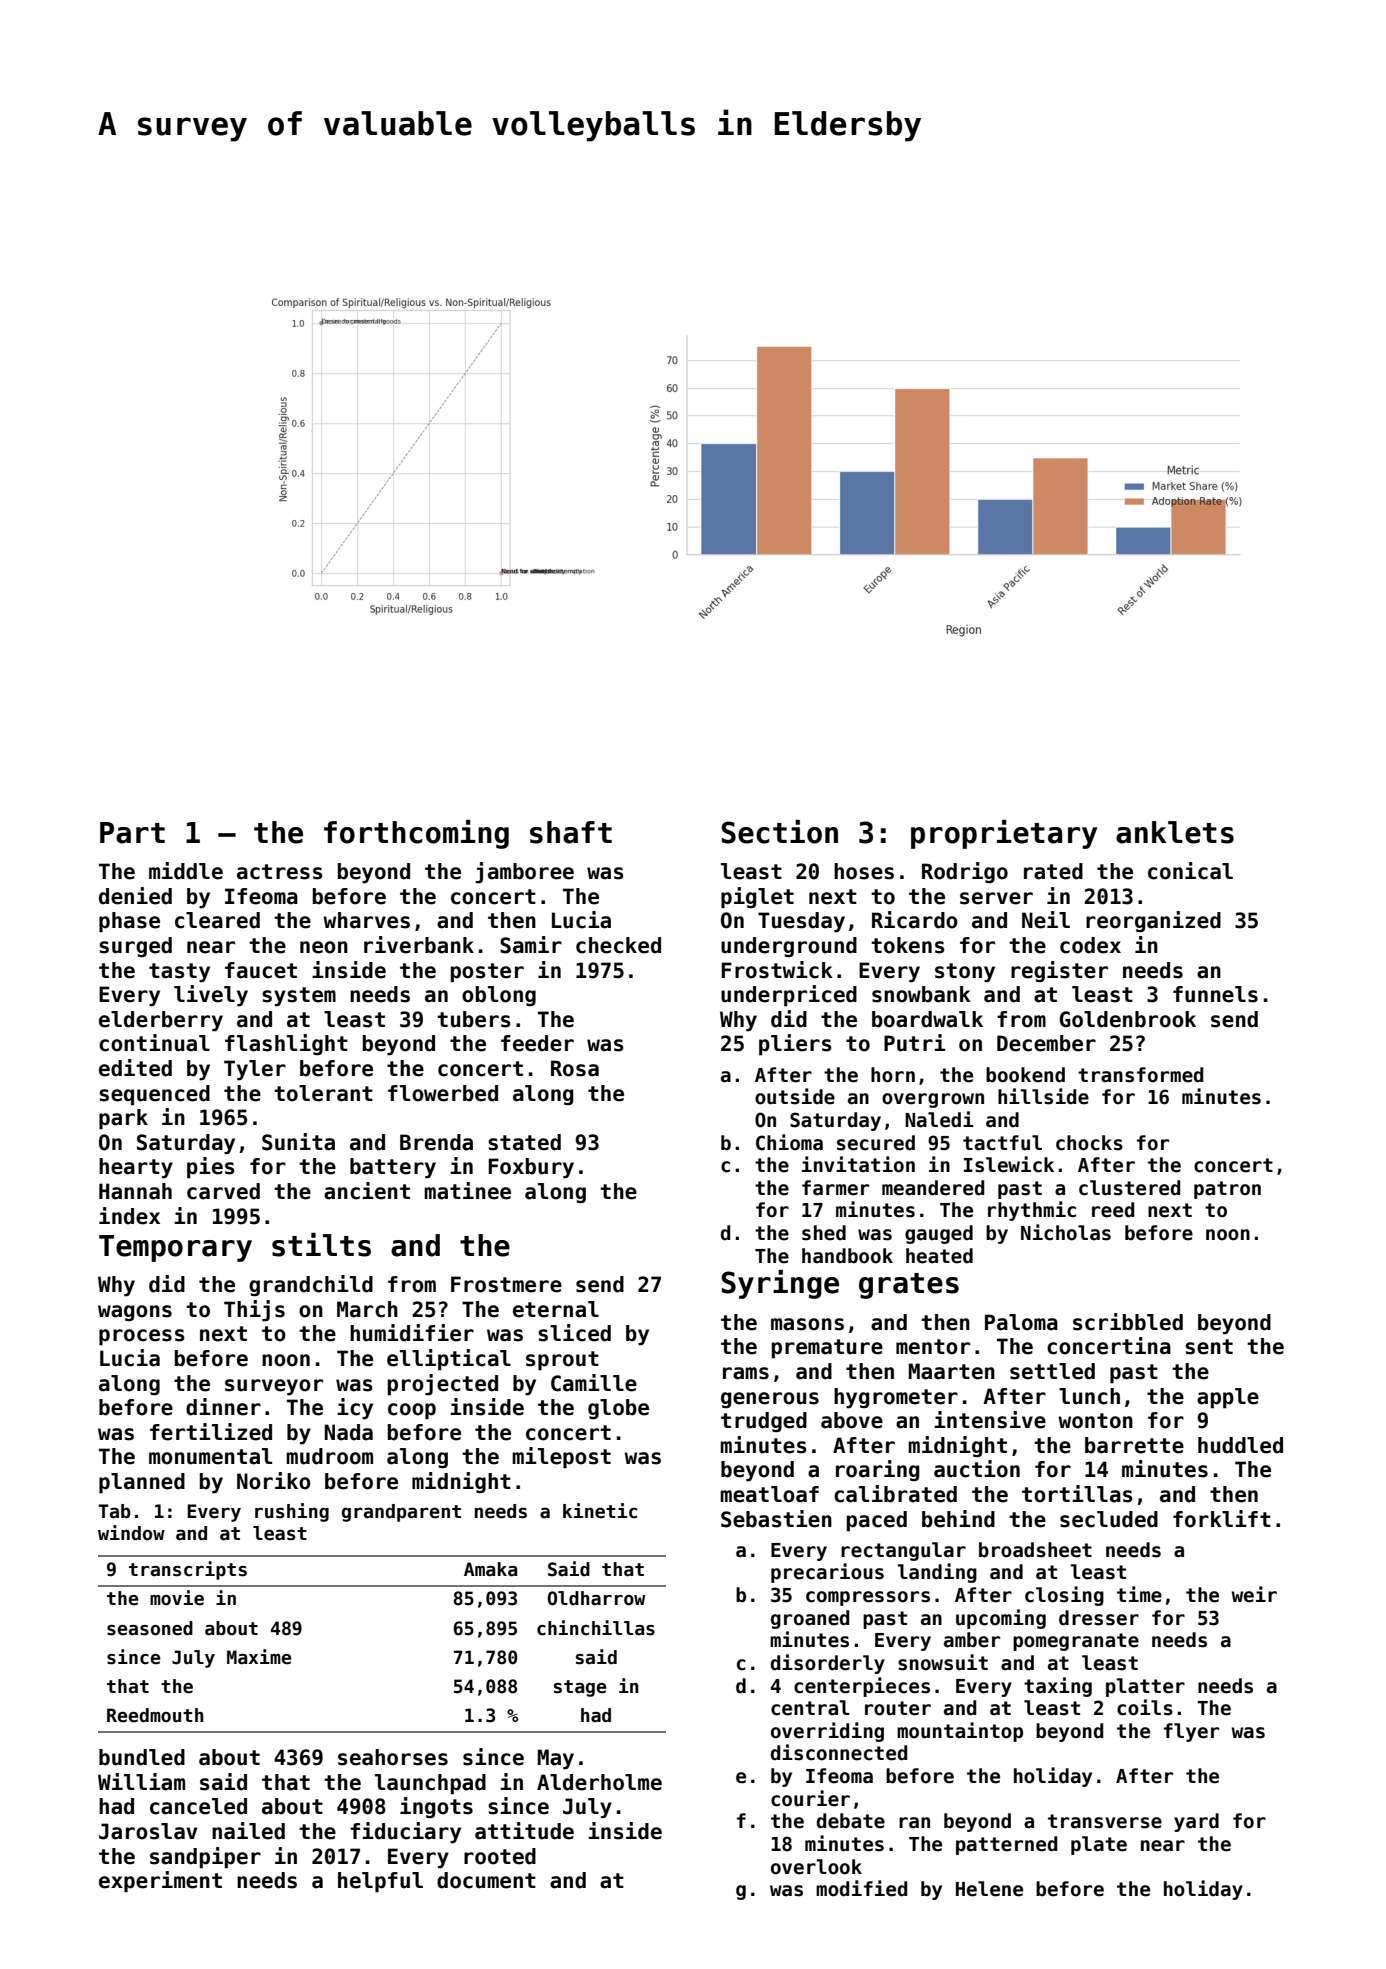 The image size is (1386, 1969). I want to click on proprietary, so click(1004, 834).
